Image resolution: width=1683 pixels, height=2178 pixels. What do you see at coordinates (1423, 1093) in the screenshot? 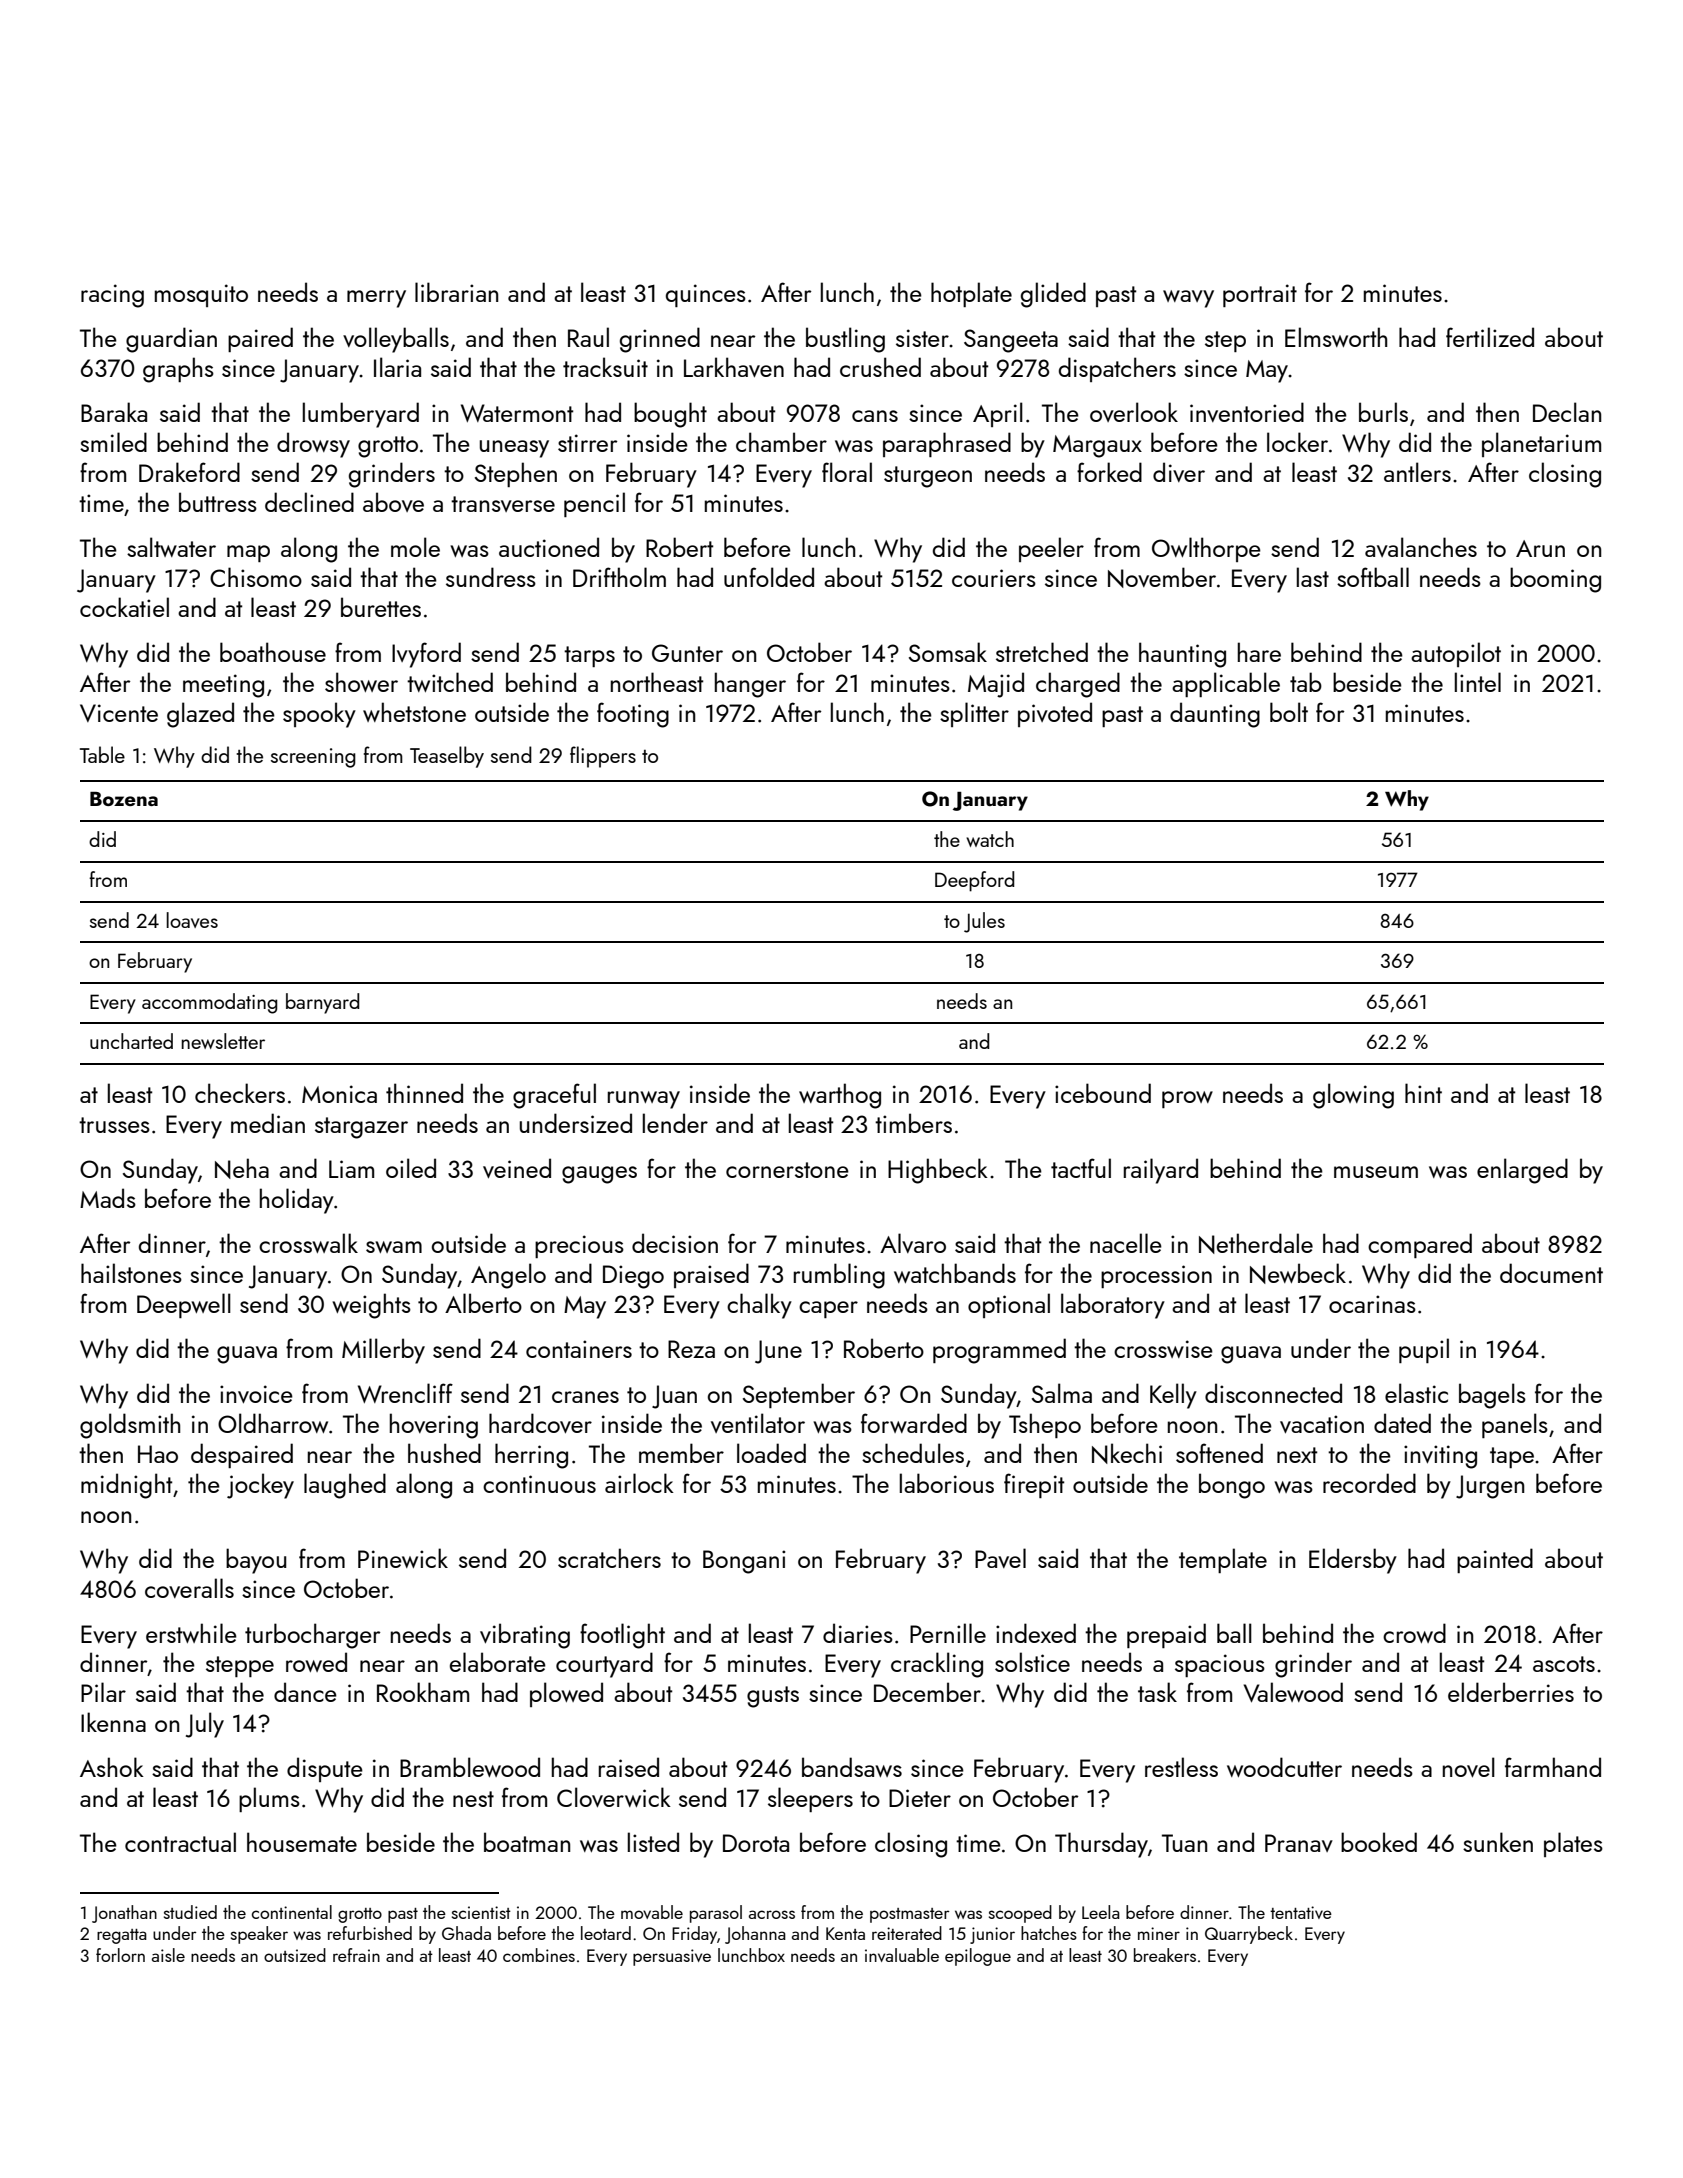
I see `hint` at bounding box center [1423, 1093].
